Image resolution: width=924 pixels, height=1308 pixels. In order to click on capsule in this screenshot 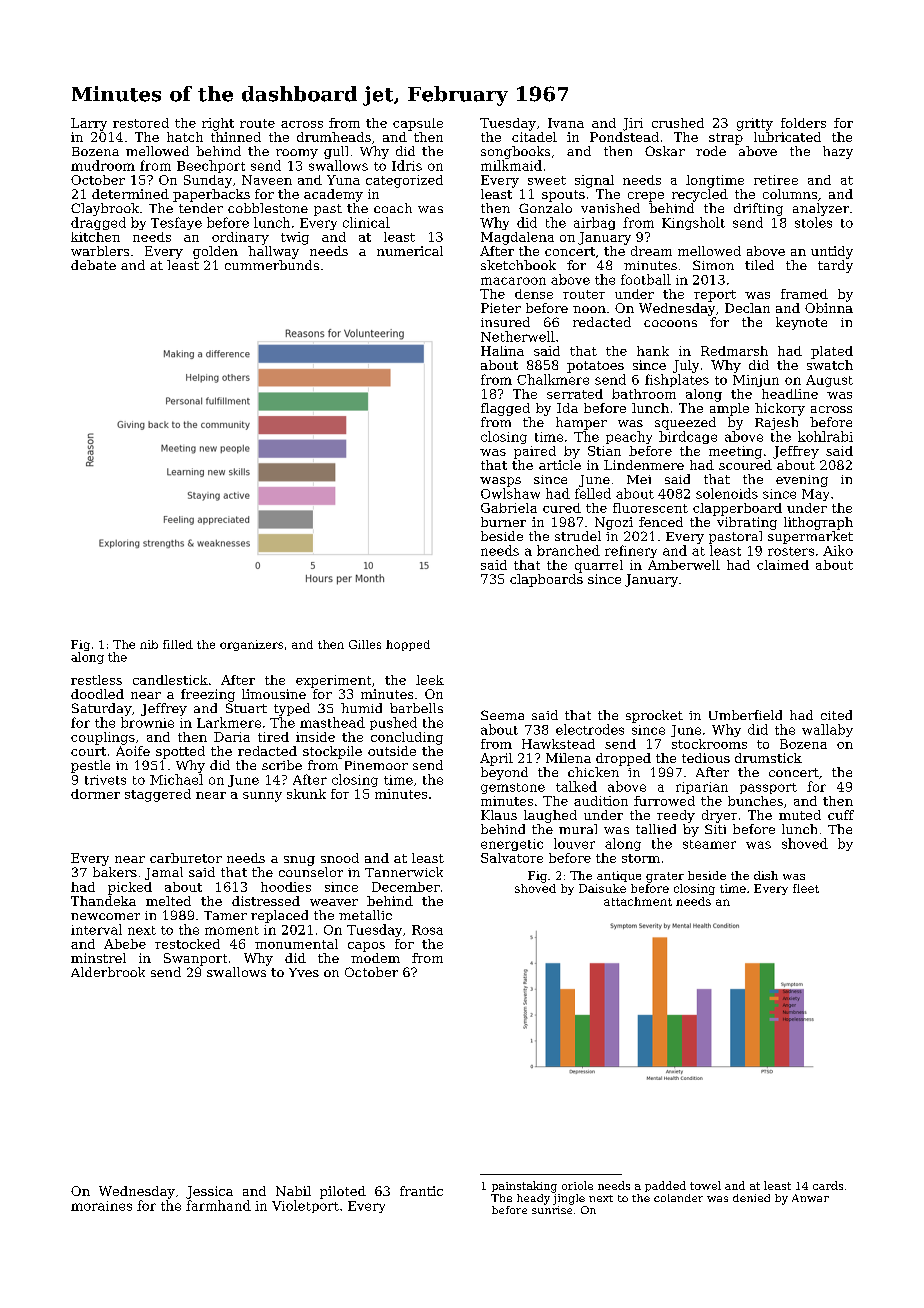, I will do `click(418, 124)`.
